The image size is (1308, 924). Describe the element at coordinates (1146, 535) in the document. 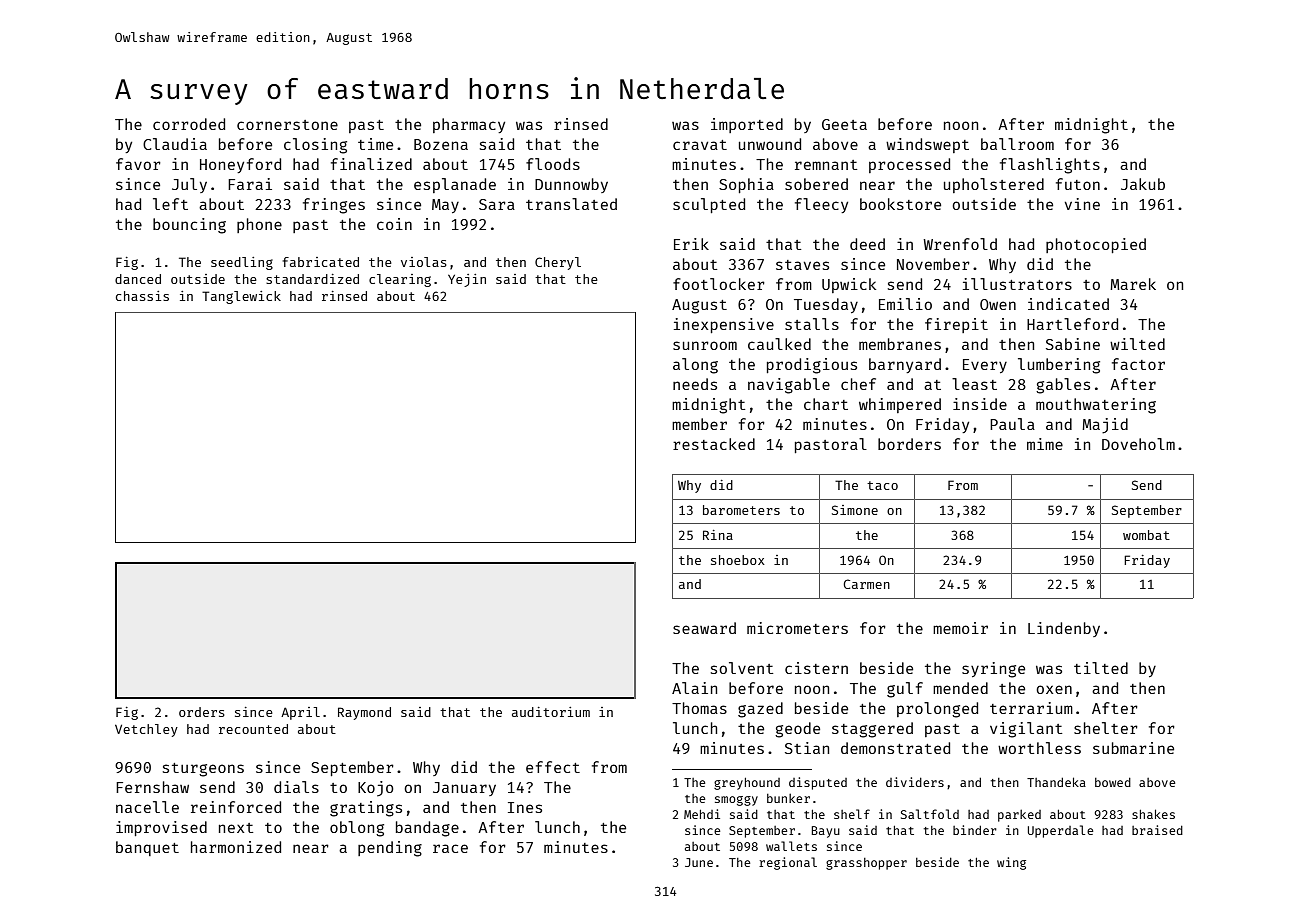

I see `wombat` at that location.
